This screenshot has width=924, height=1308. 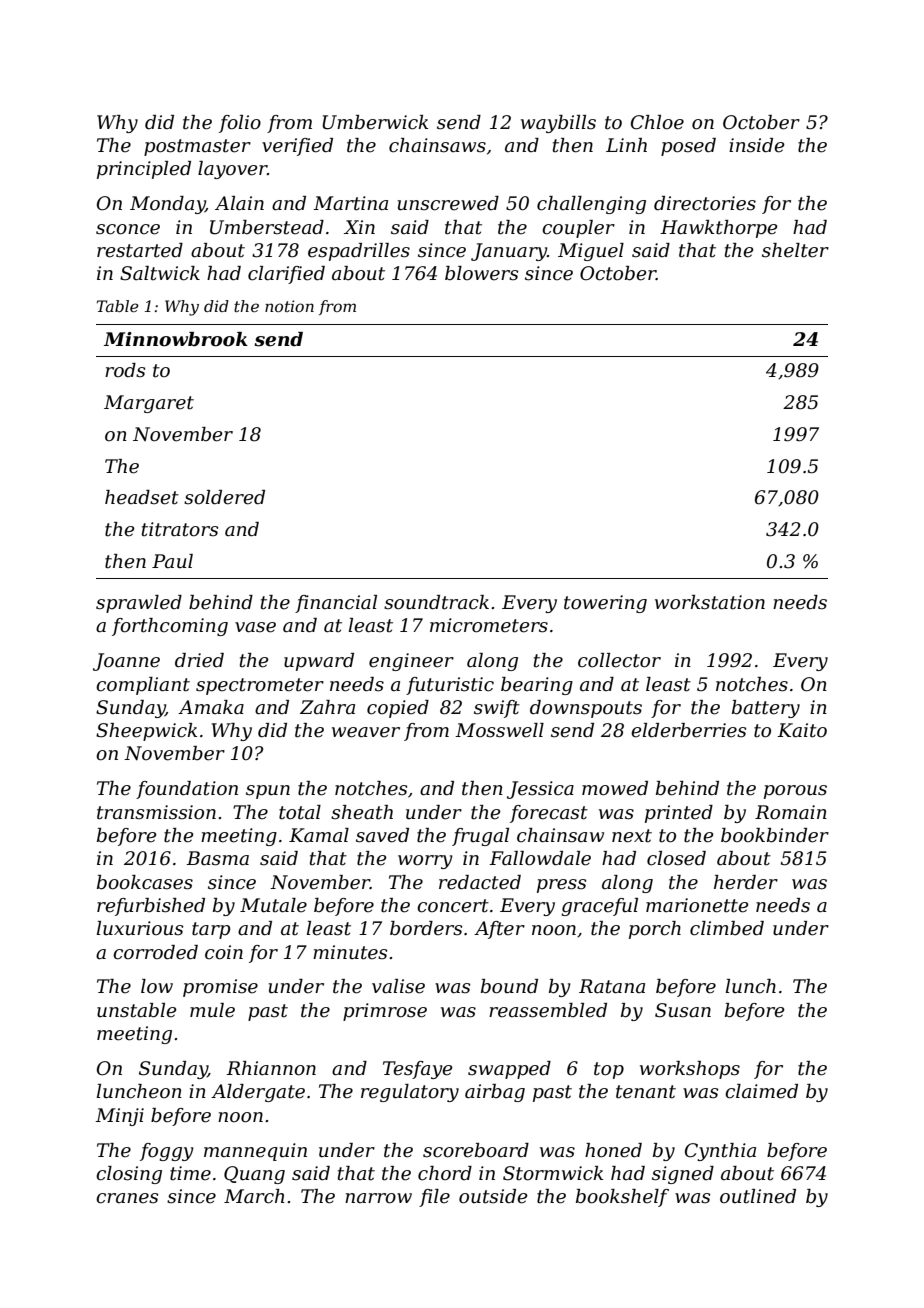 I want to click on workstation, so click(x=710, y=602).
